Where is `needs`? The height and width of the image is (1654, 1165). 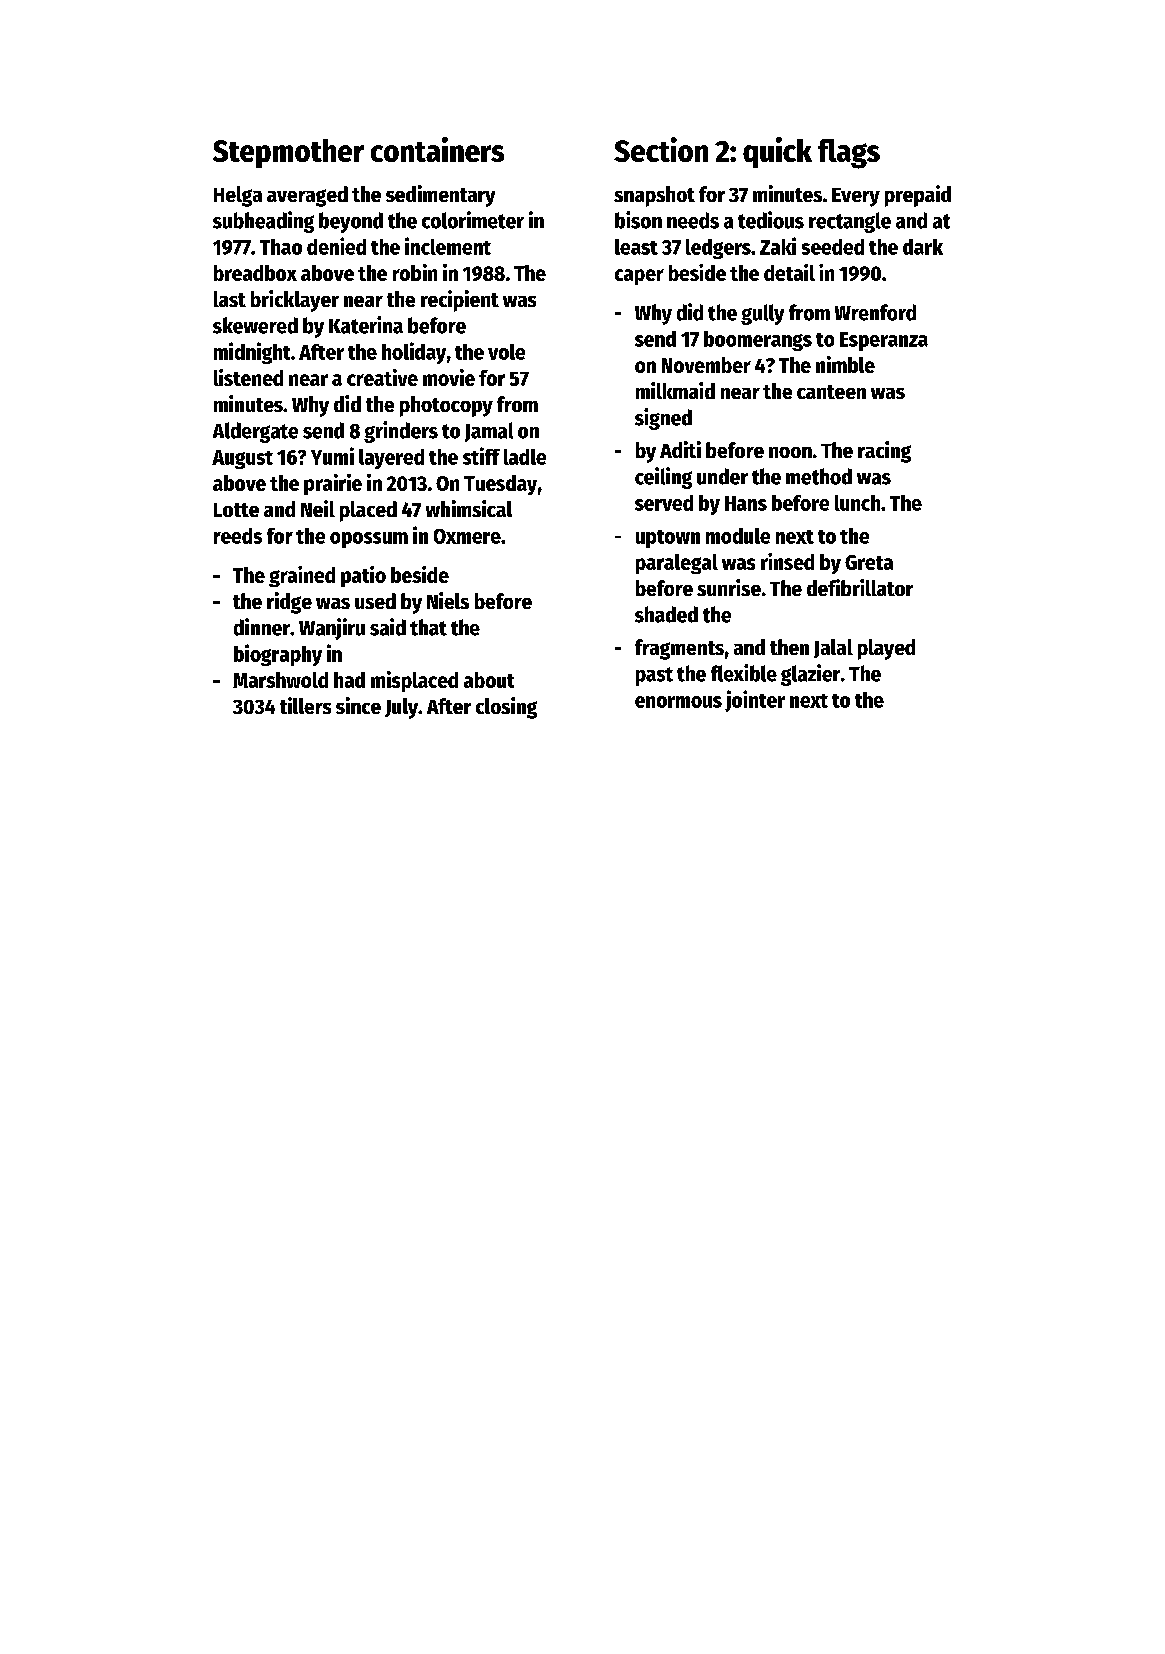 needs is located at coordinates (693, 220).
